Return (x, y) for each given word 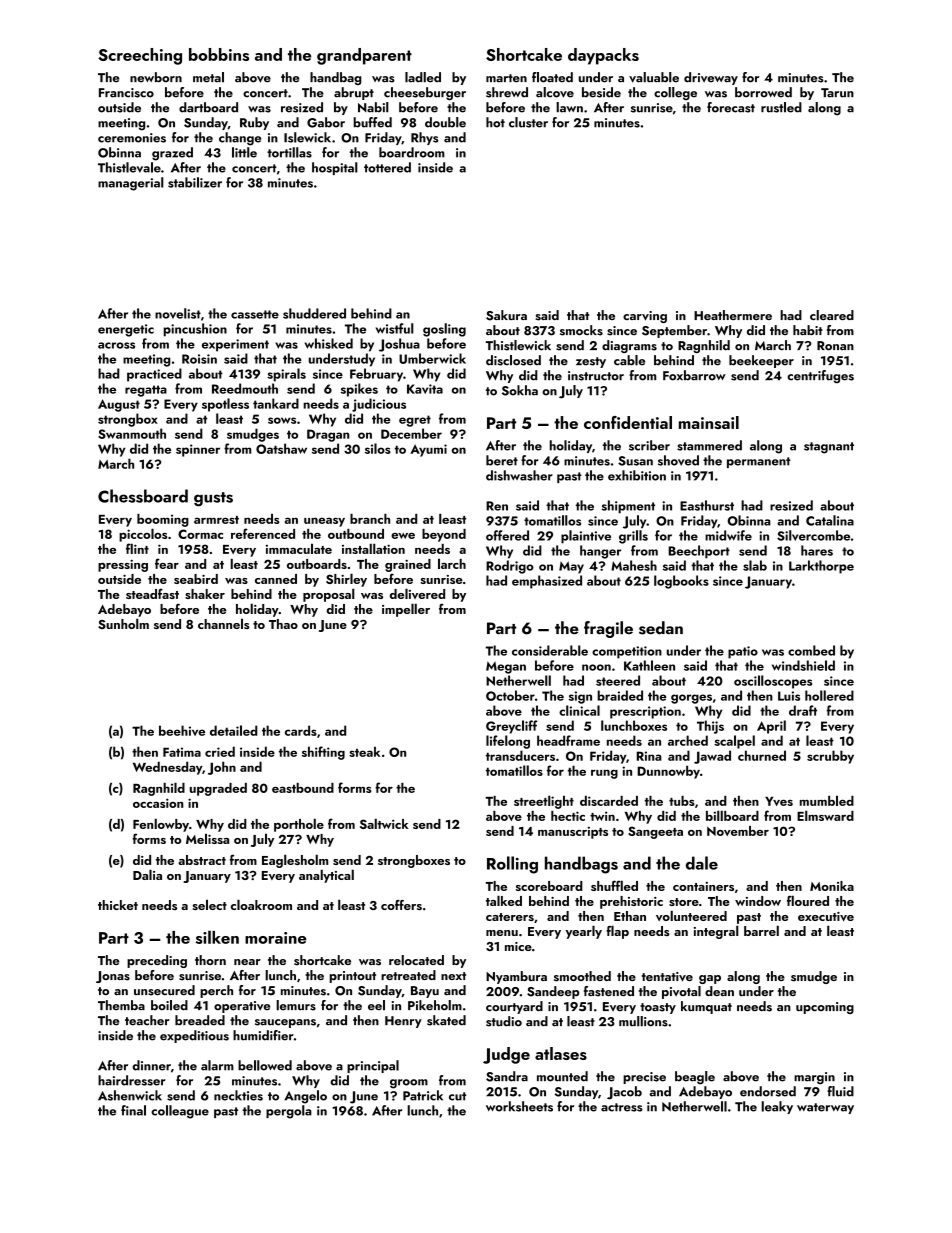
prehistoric (631, 902)
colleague (180, 1112)
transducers (520, 755)
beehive (182, 730)
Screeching (140, 56)
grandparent (364, 56)
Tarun (837, 93)
